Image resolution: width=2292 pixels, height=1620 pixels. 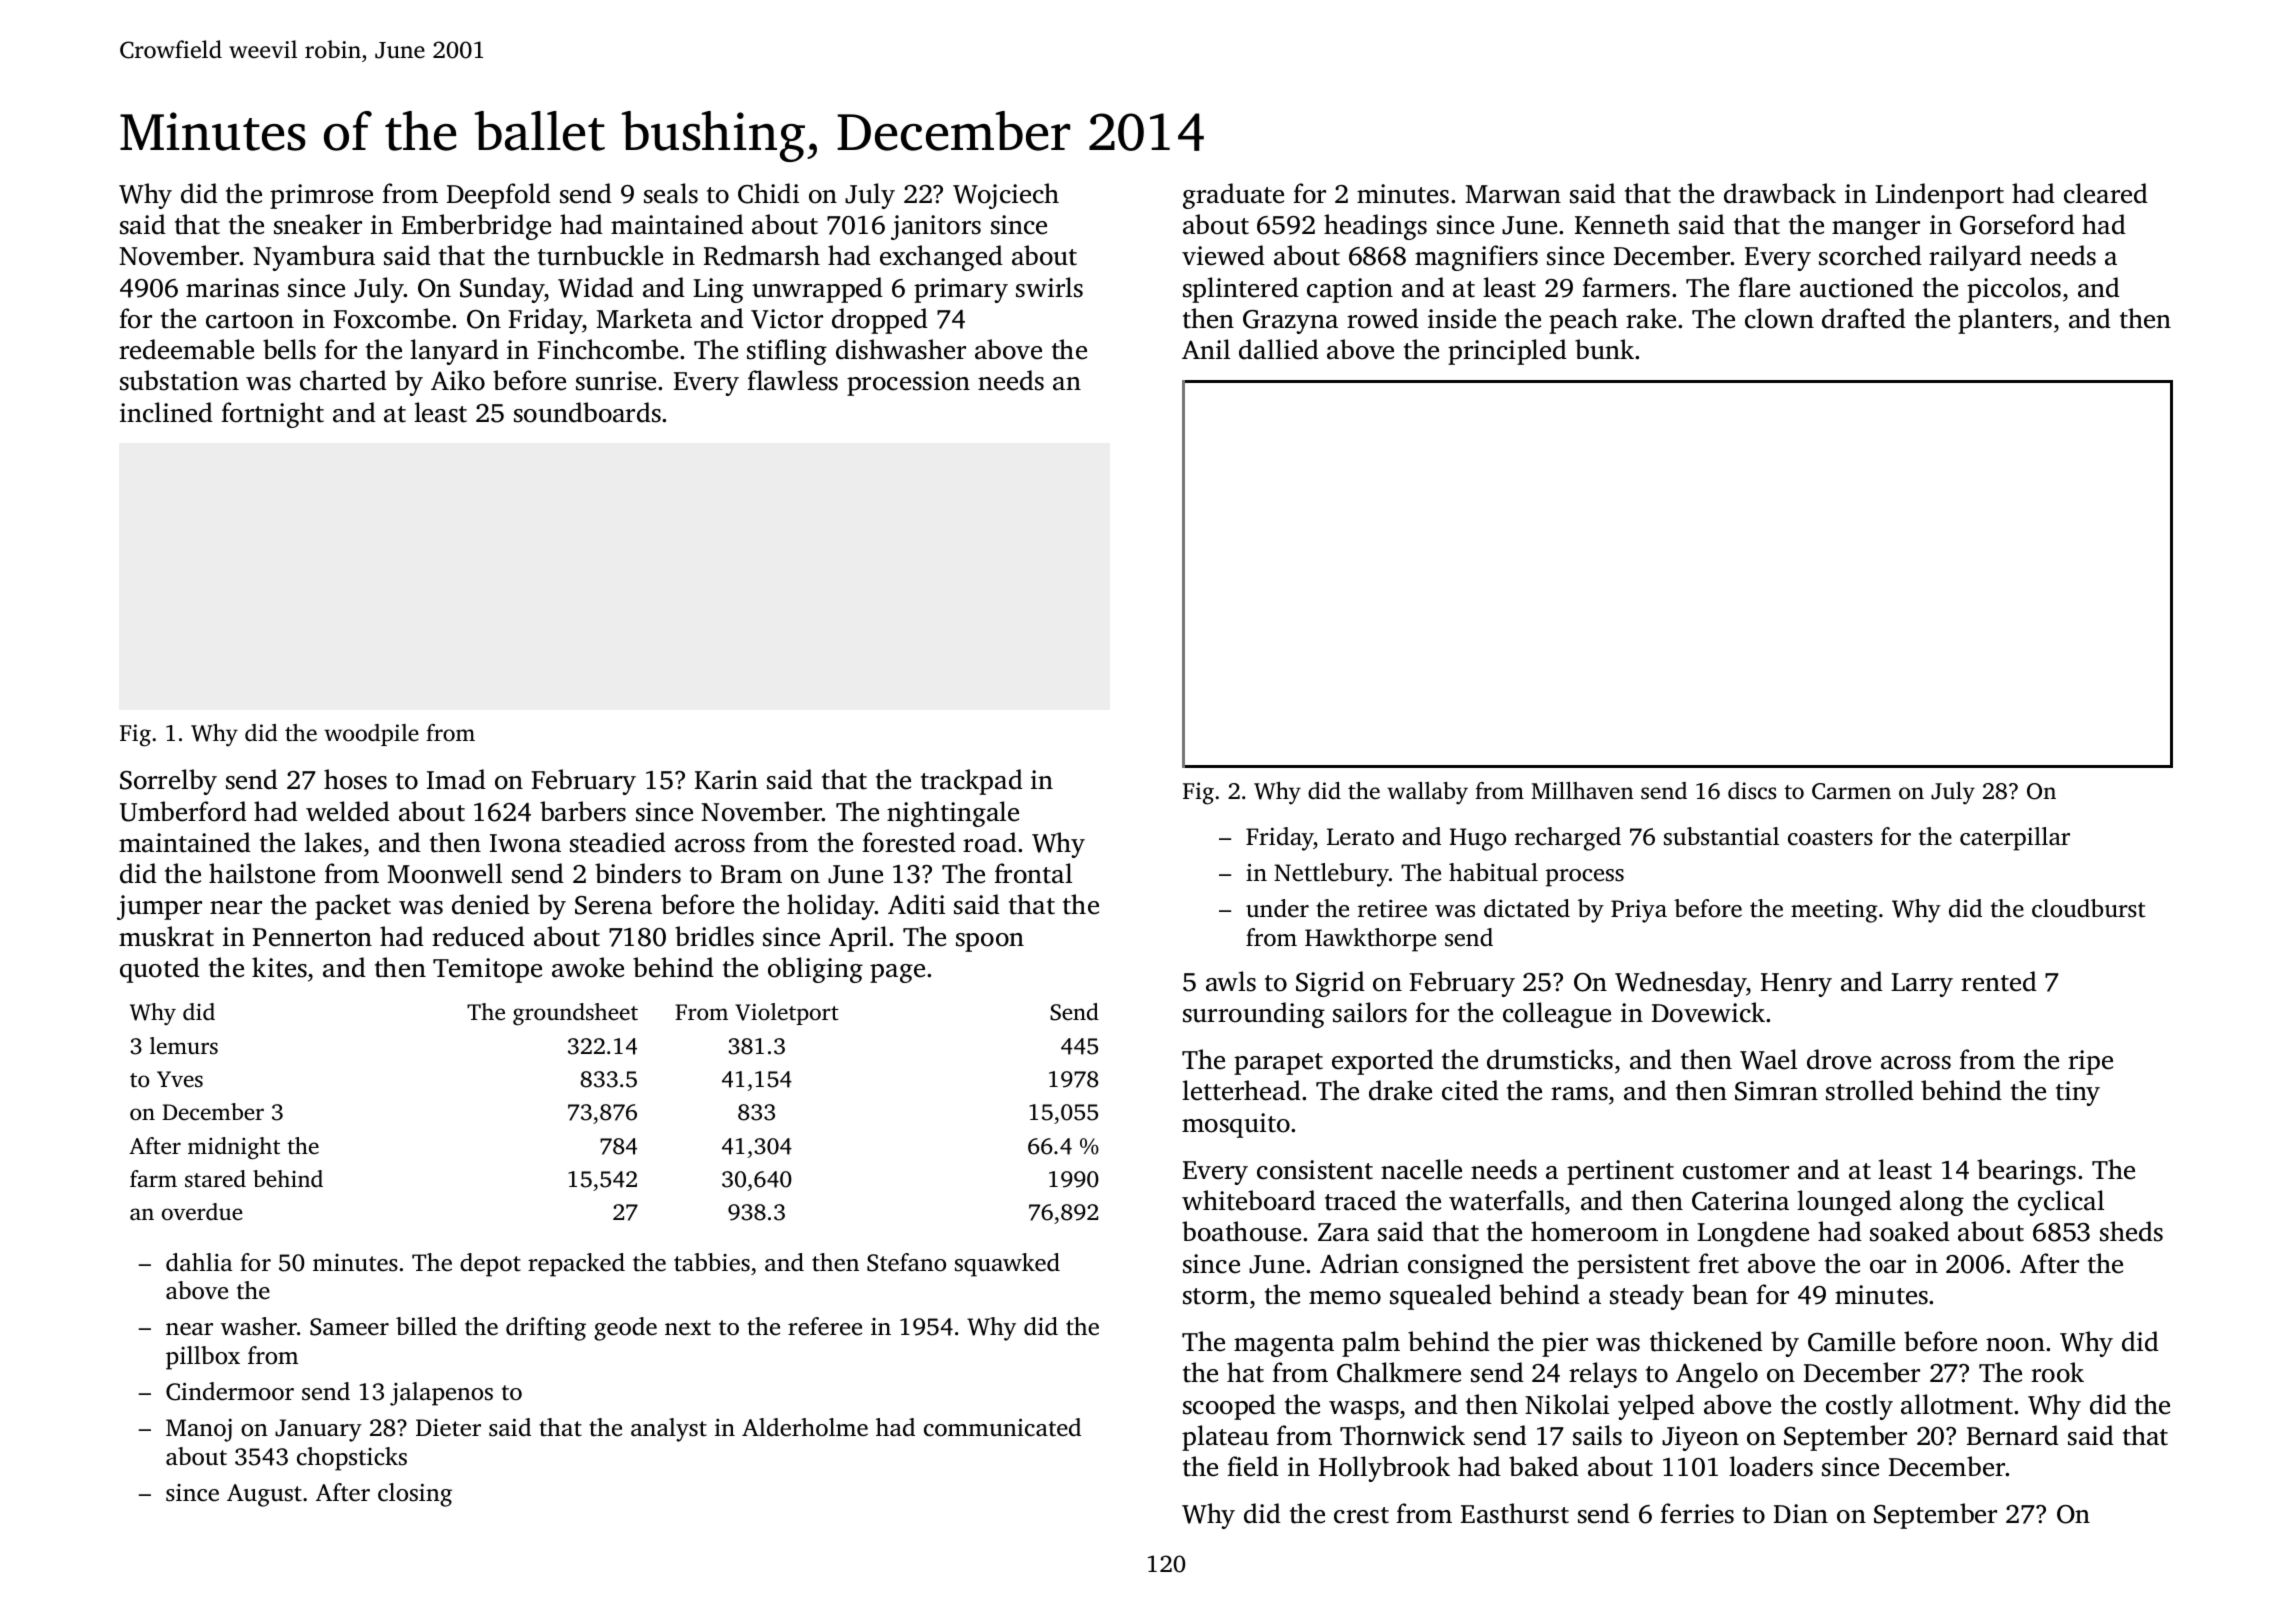 I want to click on caption, so click(x=1350, y=290).
